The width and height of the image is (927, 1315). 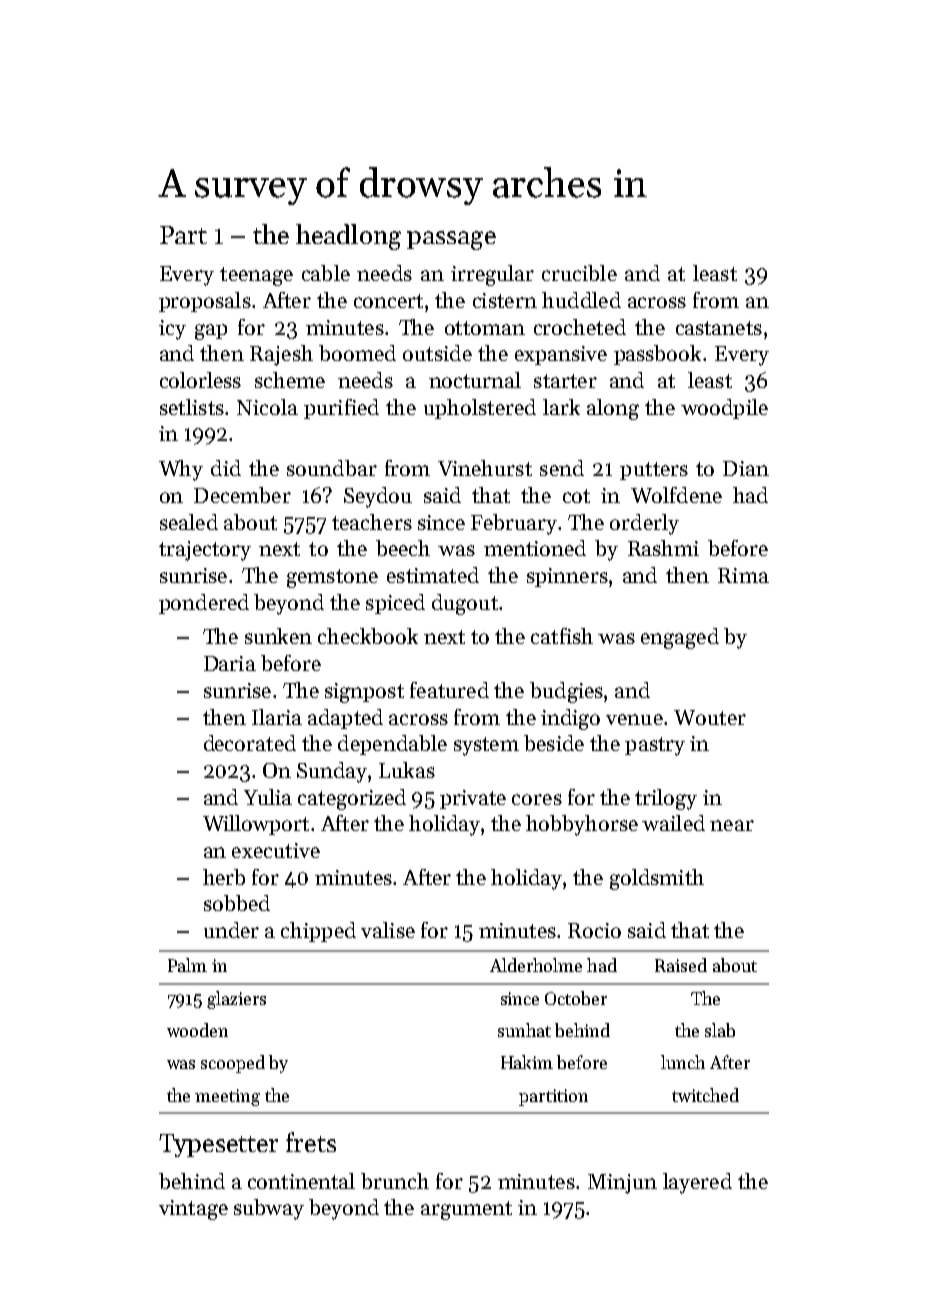 What do you see at coordinates (466, 1210) in the image?
I see `argument` at bounding box center [466, 1210].
